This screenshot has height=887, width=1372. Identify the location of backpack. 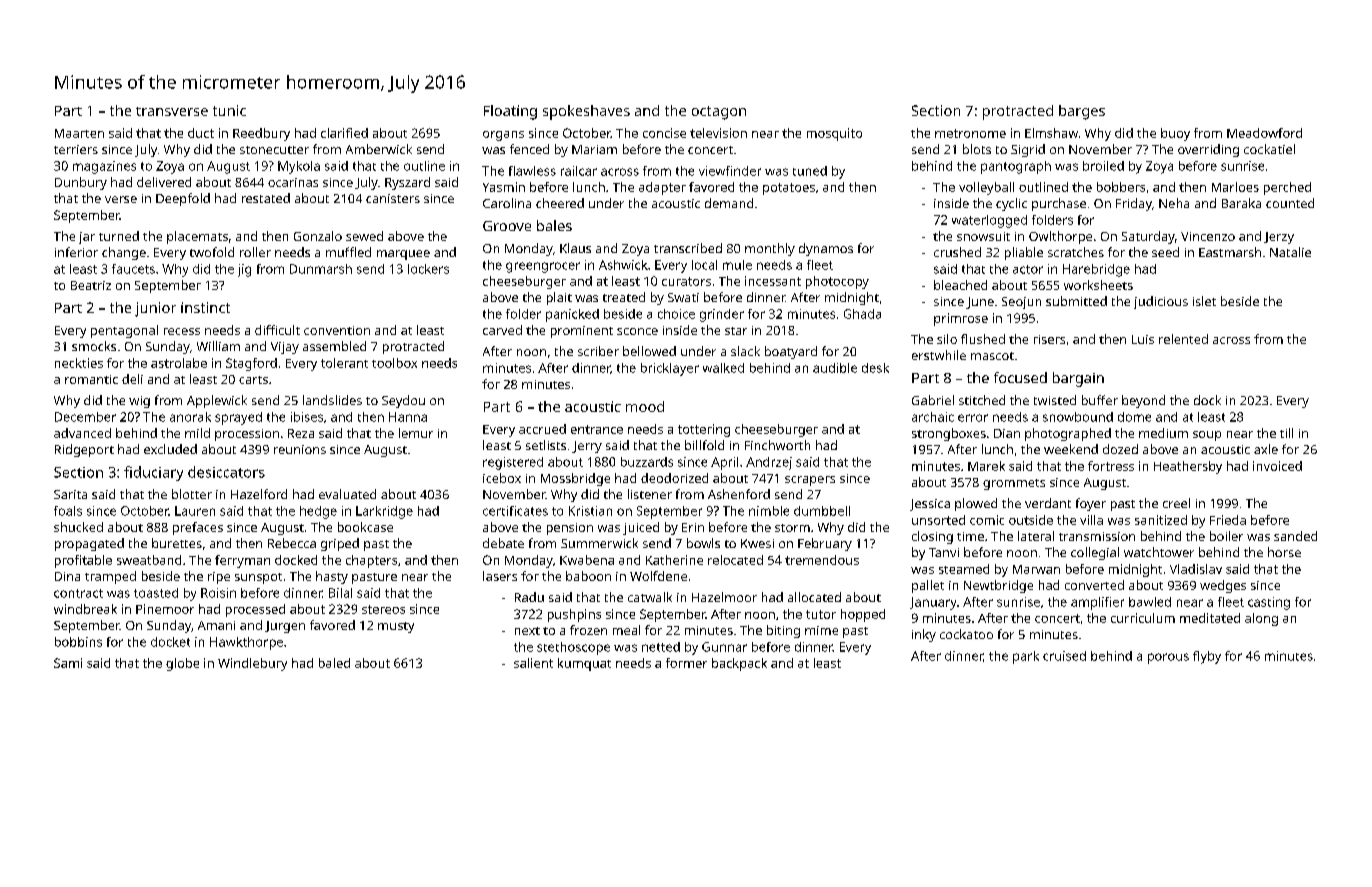
(739, 664).
